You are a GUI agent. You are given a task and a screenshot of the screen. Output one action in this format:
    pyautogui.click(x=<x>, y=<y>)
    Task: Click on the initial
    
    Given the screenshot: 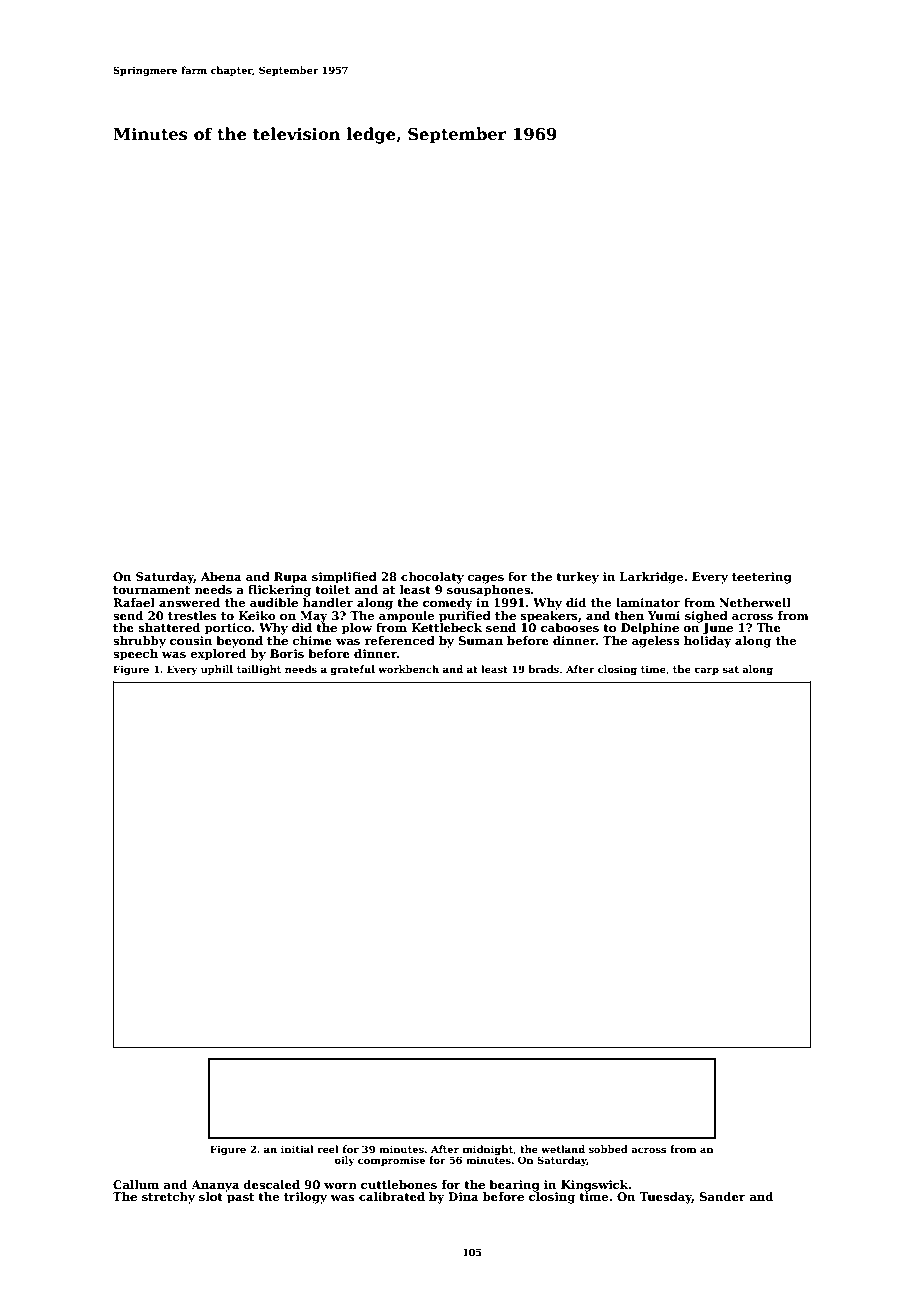 What is the action you would take?
    pyautogui.click(x=297, y=1149)
